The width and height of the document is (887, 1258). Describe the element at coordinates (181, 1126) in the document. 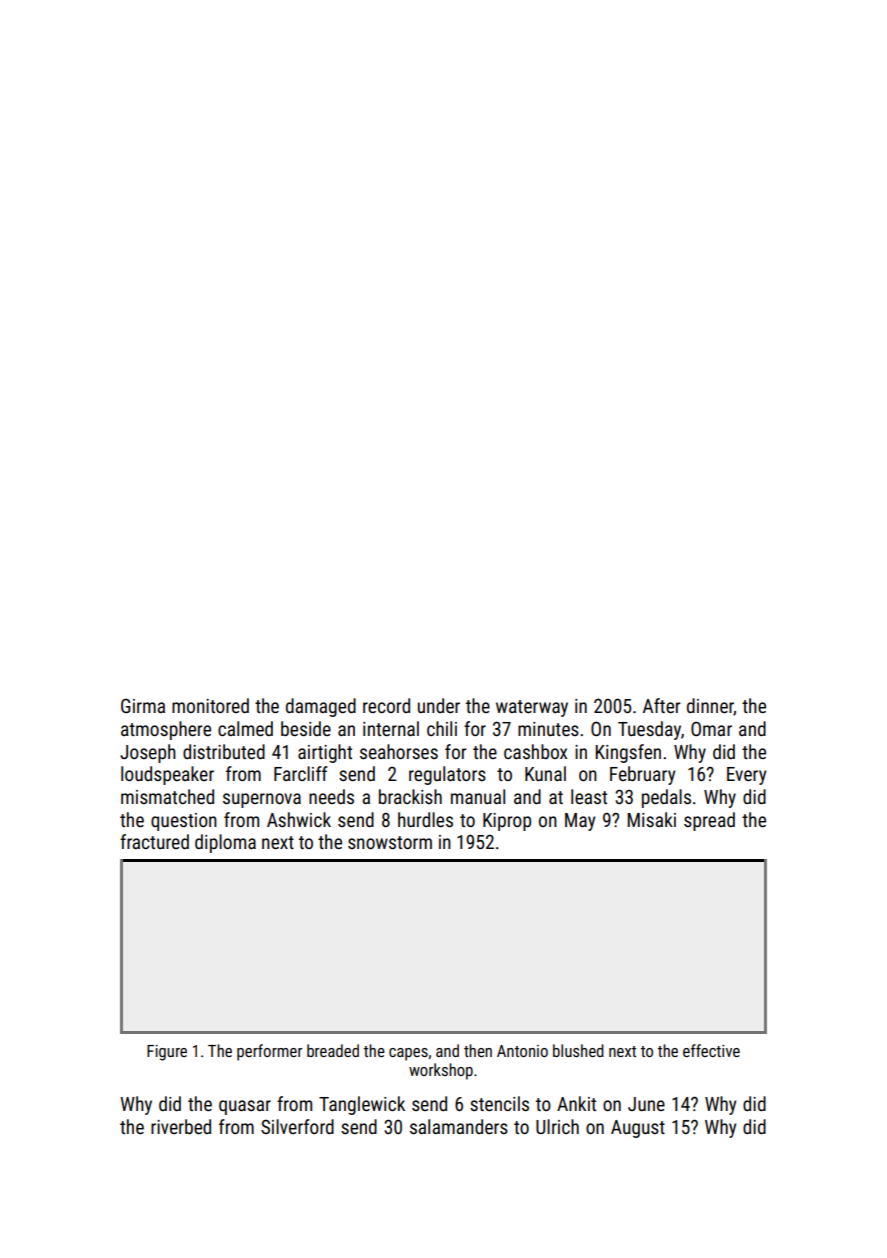

I see `riverbed` at that location.
